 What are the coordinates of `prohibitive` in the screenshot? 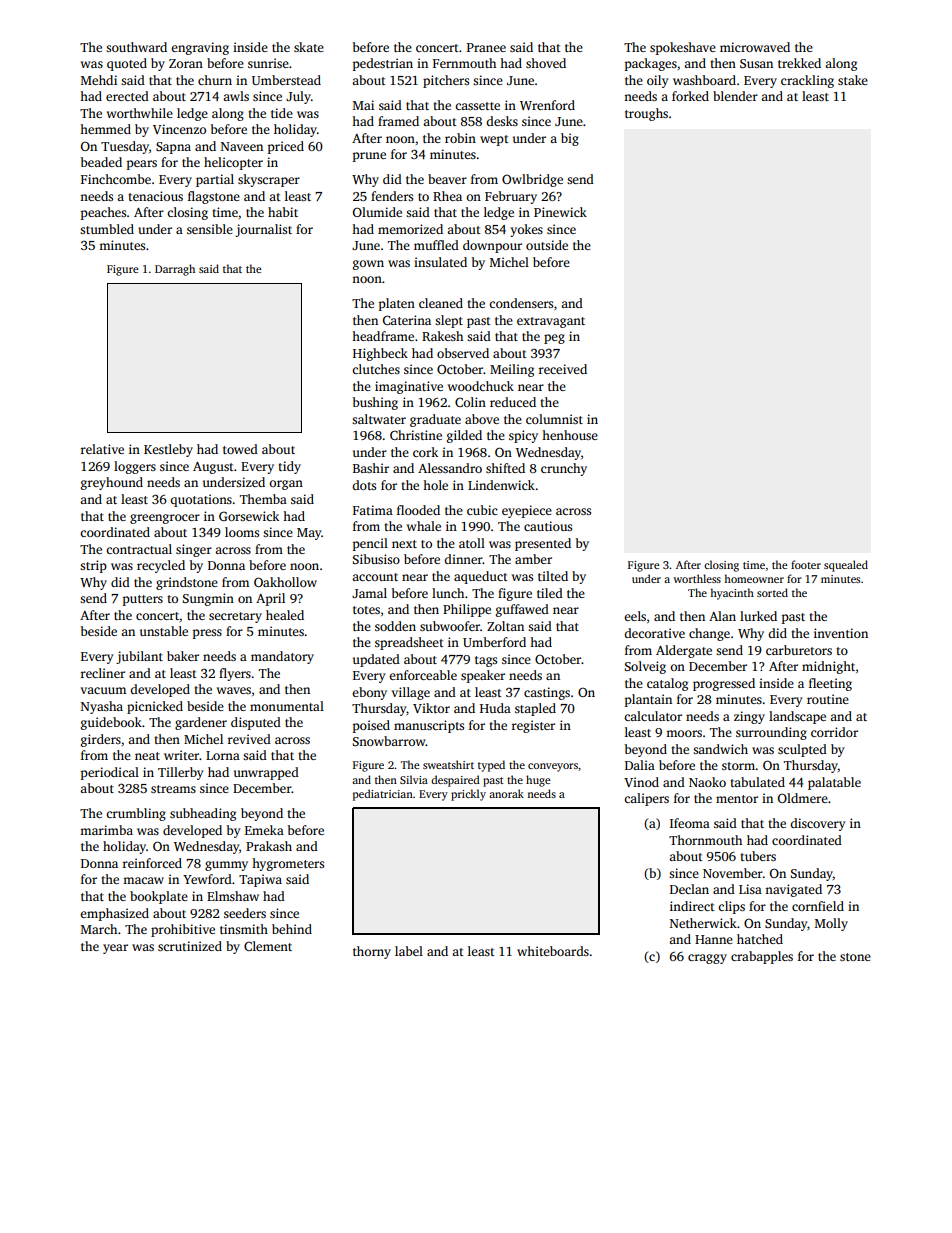 It's located at (183, 930).
